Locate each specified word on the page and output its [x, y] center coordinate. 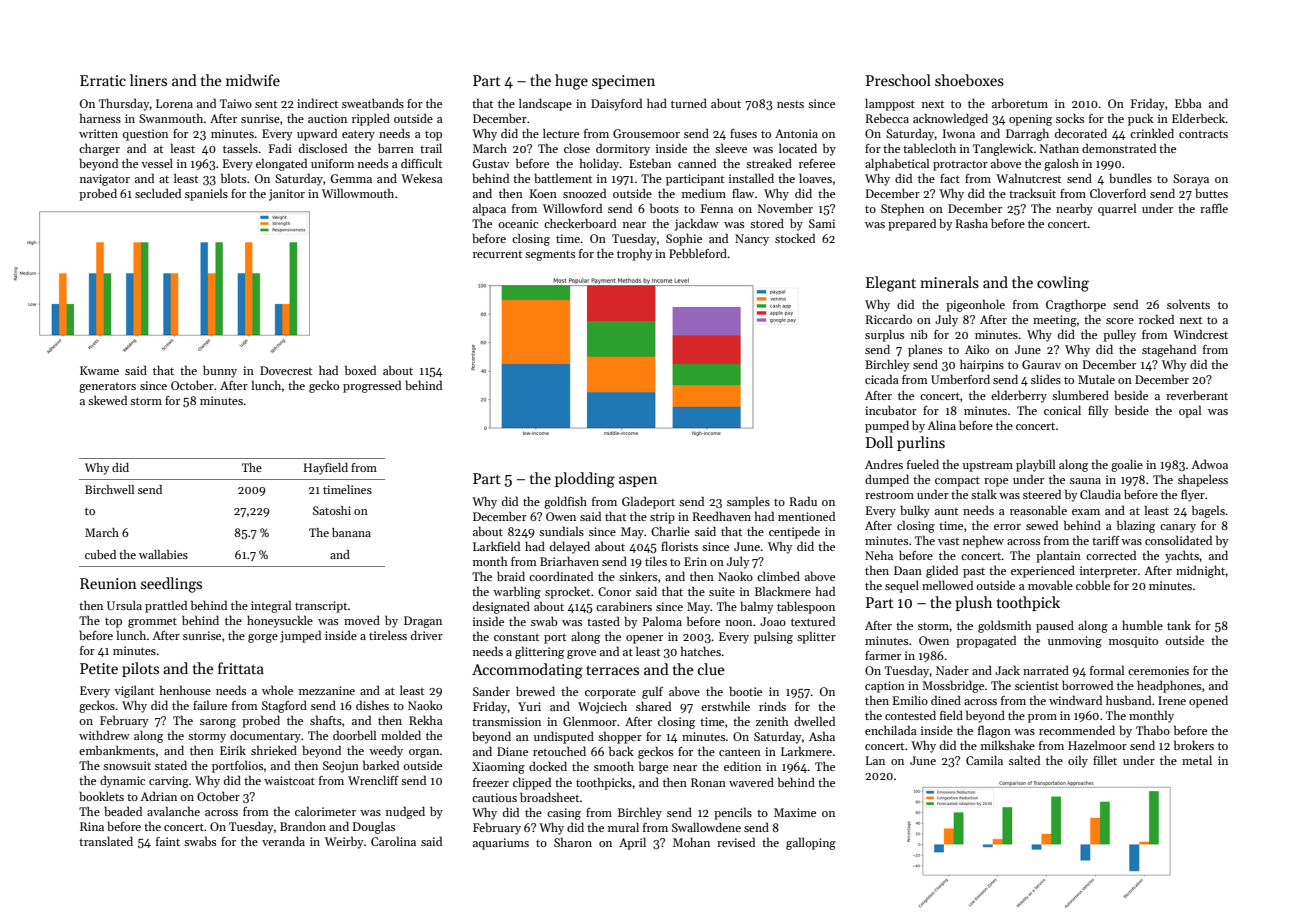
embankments [117, 750]
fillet [1105, 760]
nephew [983, 541]
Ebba [1188, 103]
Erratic [103, 80]
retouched [559, 751]
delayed [570, 547]
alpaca [489, 209]
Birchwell [109, 489]
